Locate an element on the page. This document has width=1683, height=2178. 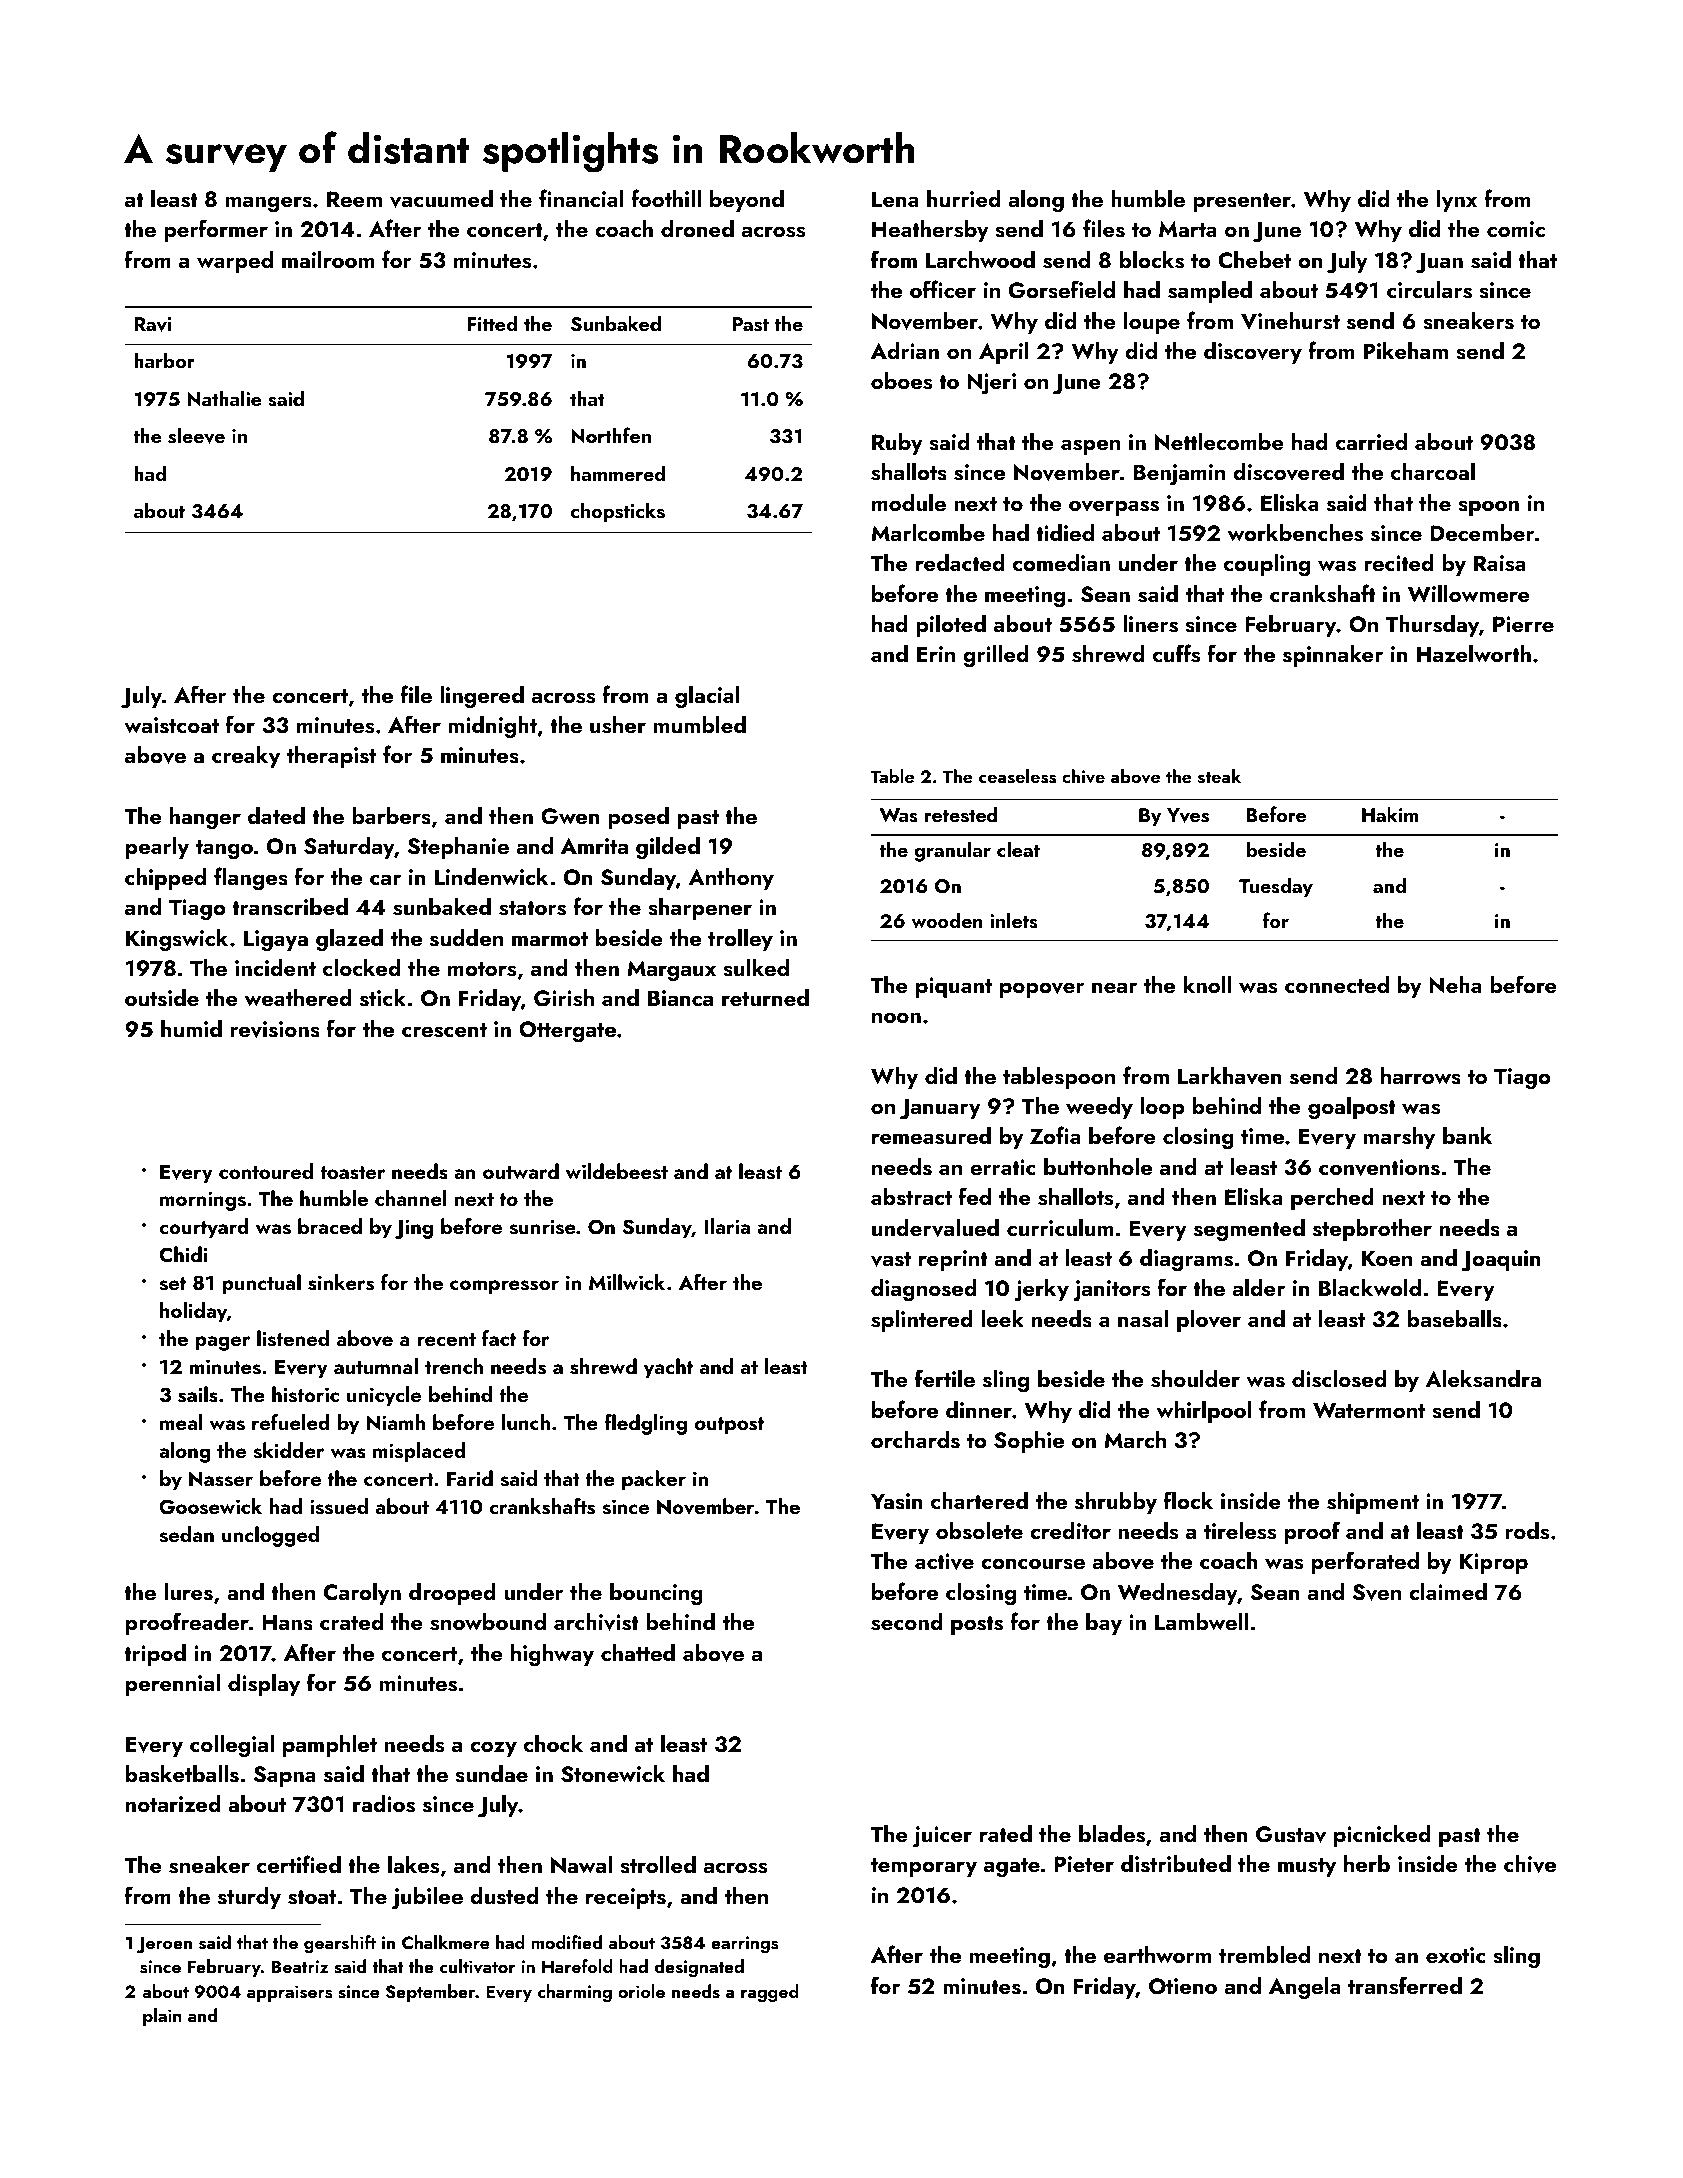
Ligaya is located at coordinates (276, 940).
